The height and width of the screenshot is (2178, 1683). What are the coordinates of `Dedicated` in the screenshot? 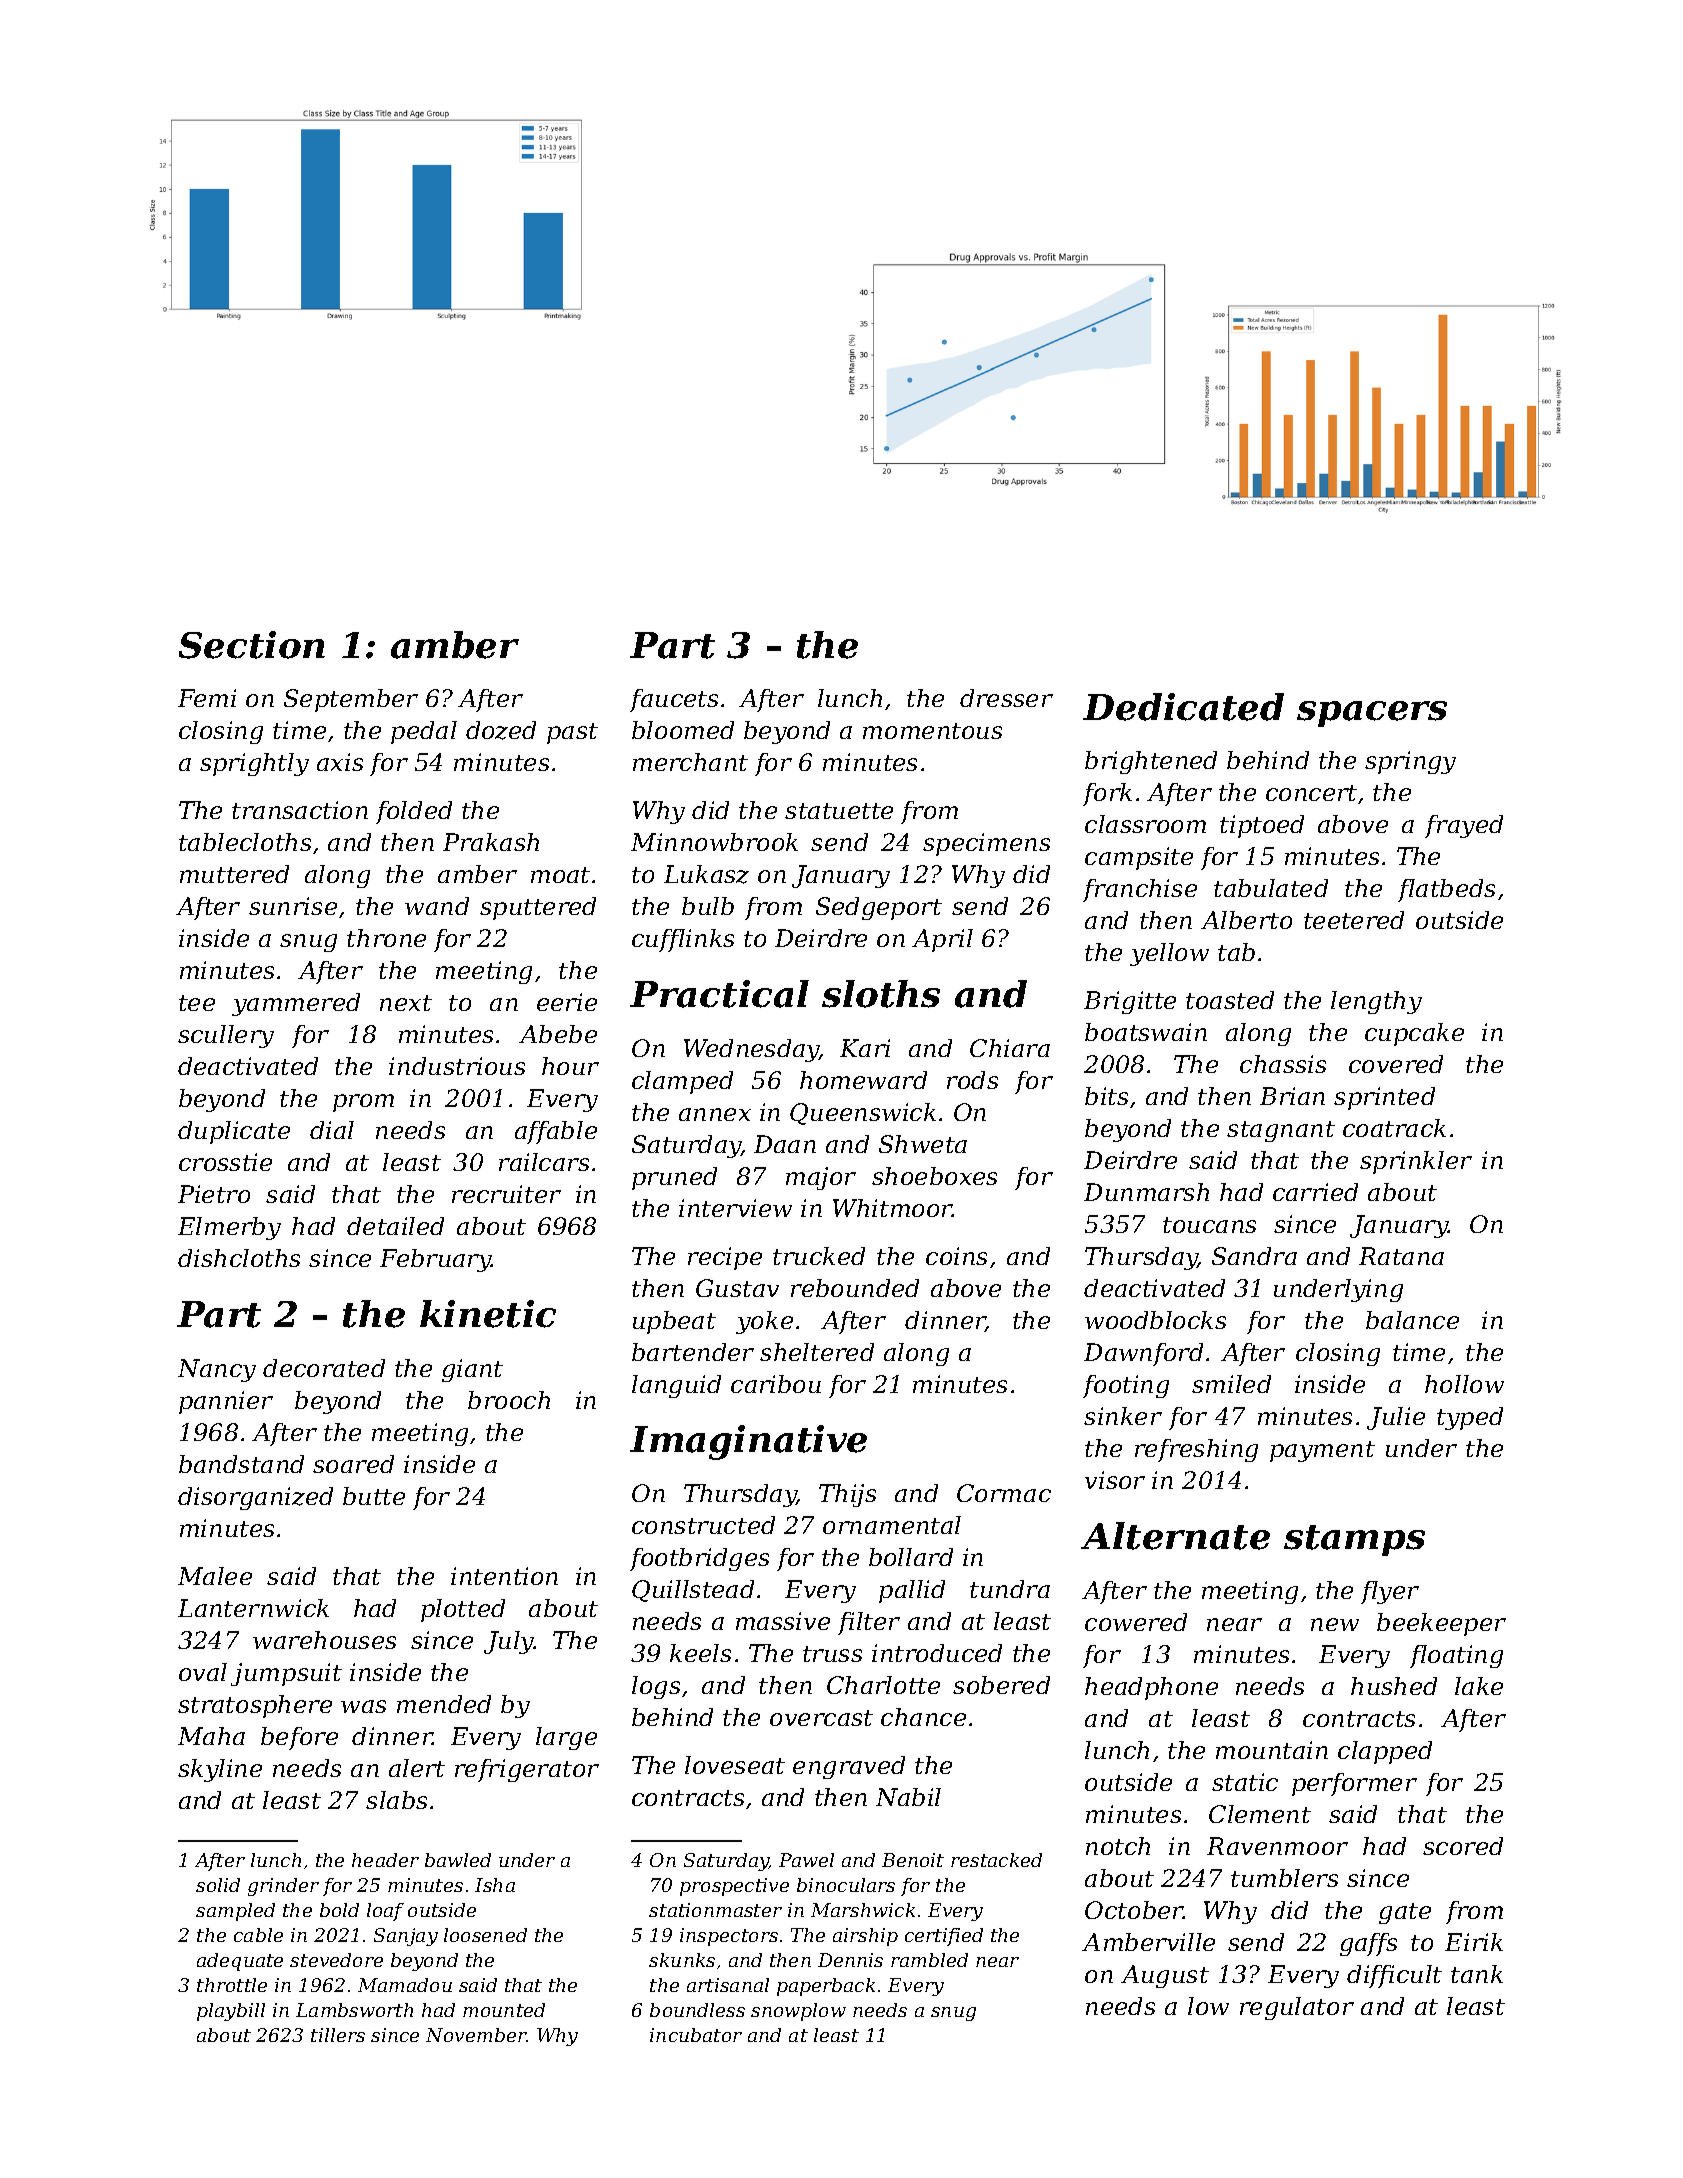 It's located at (1183, 707).
